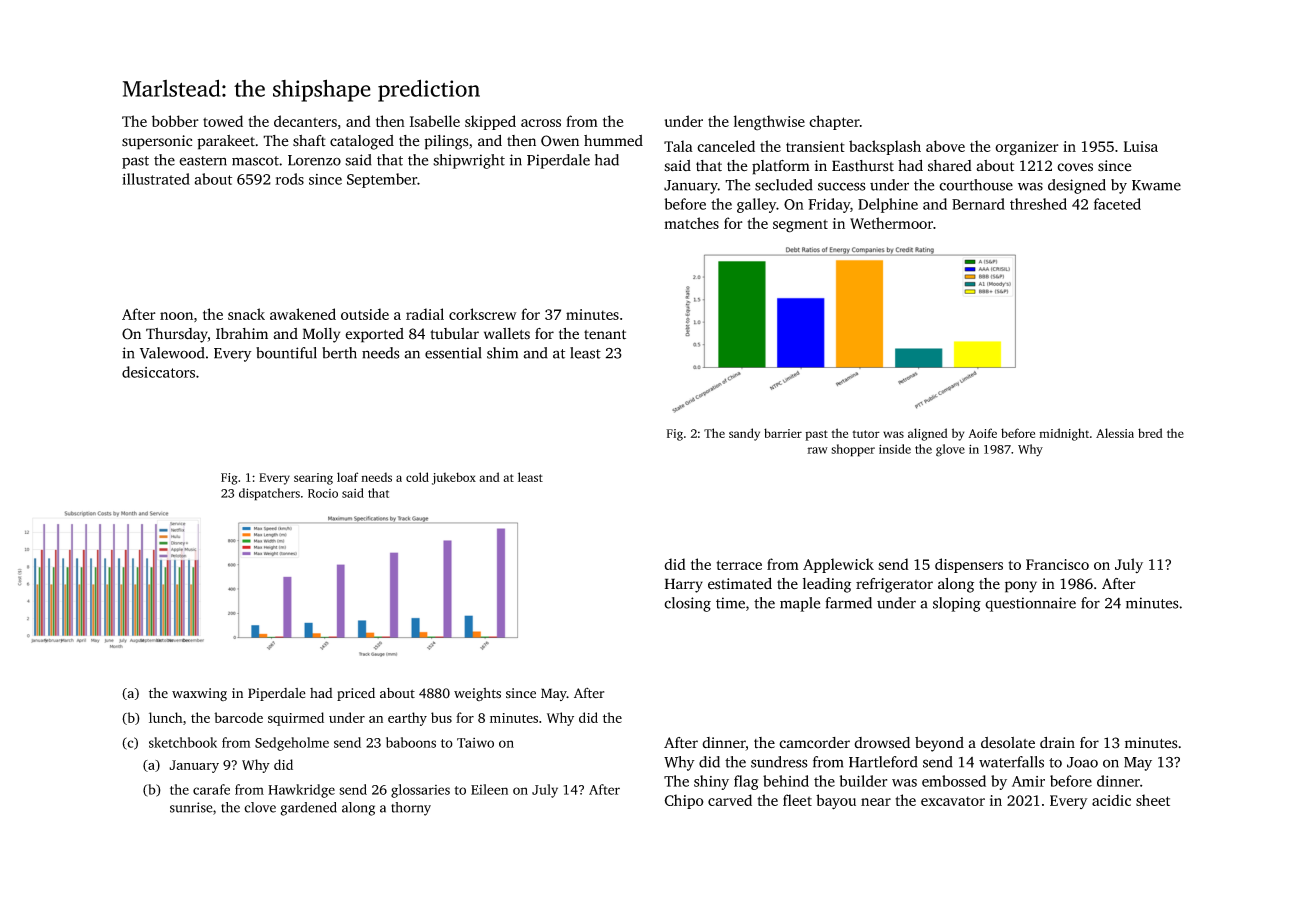 The height and width of the screenshot is (924, 1308). Describe the element at coordinates (417, 477) in the screenshot. I see `cold` at that location.
